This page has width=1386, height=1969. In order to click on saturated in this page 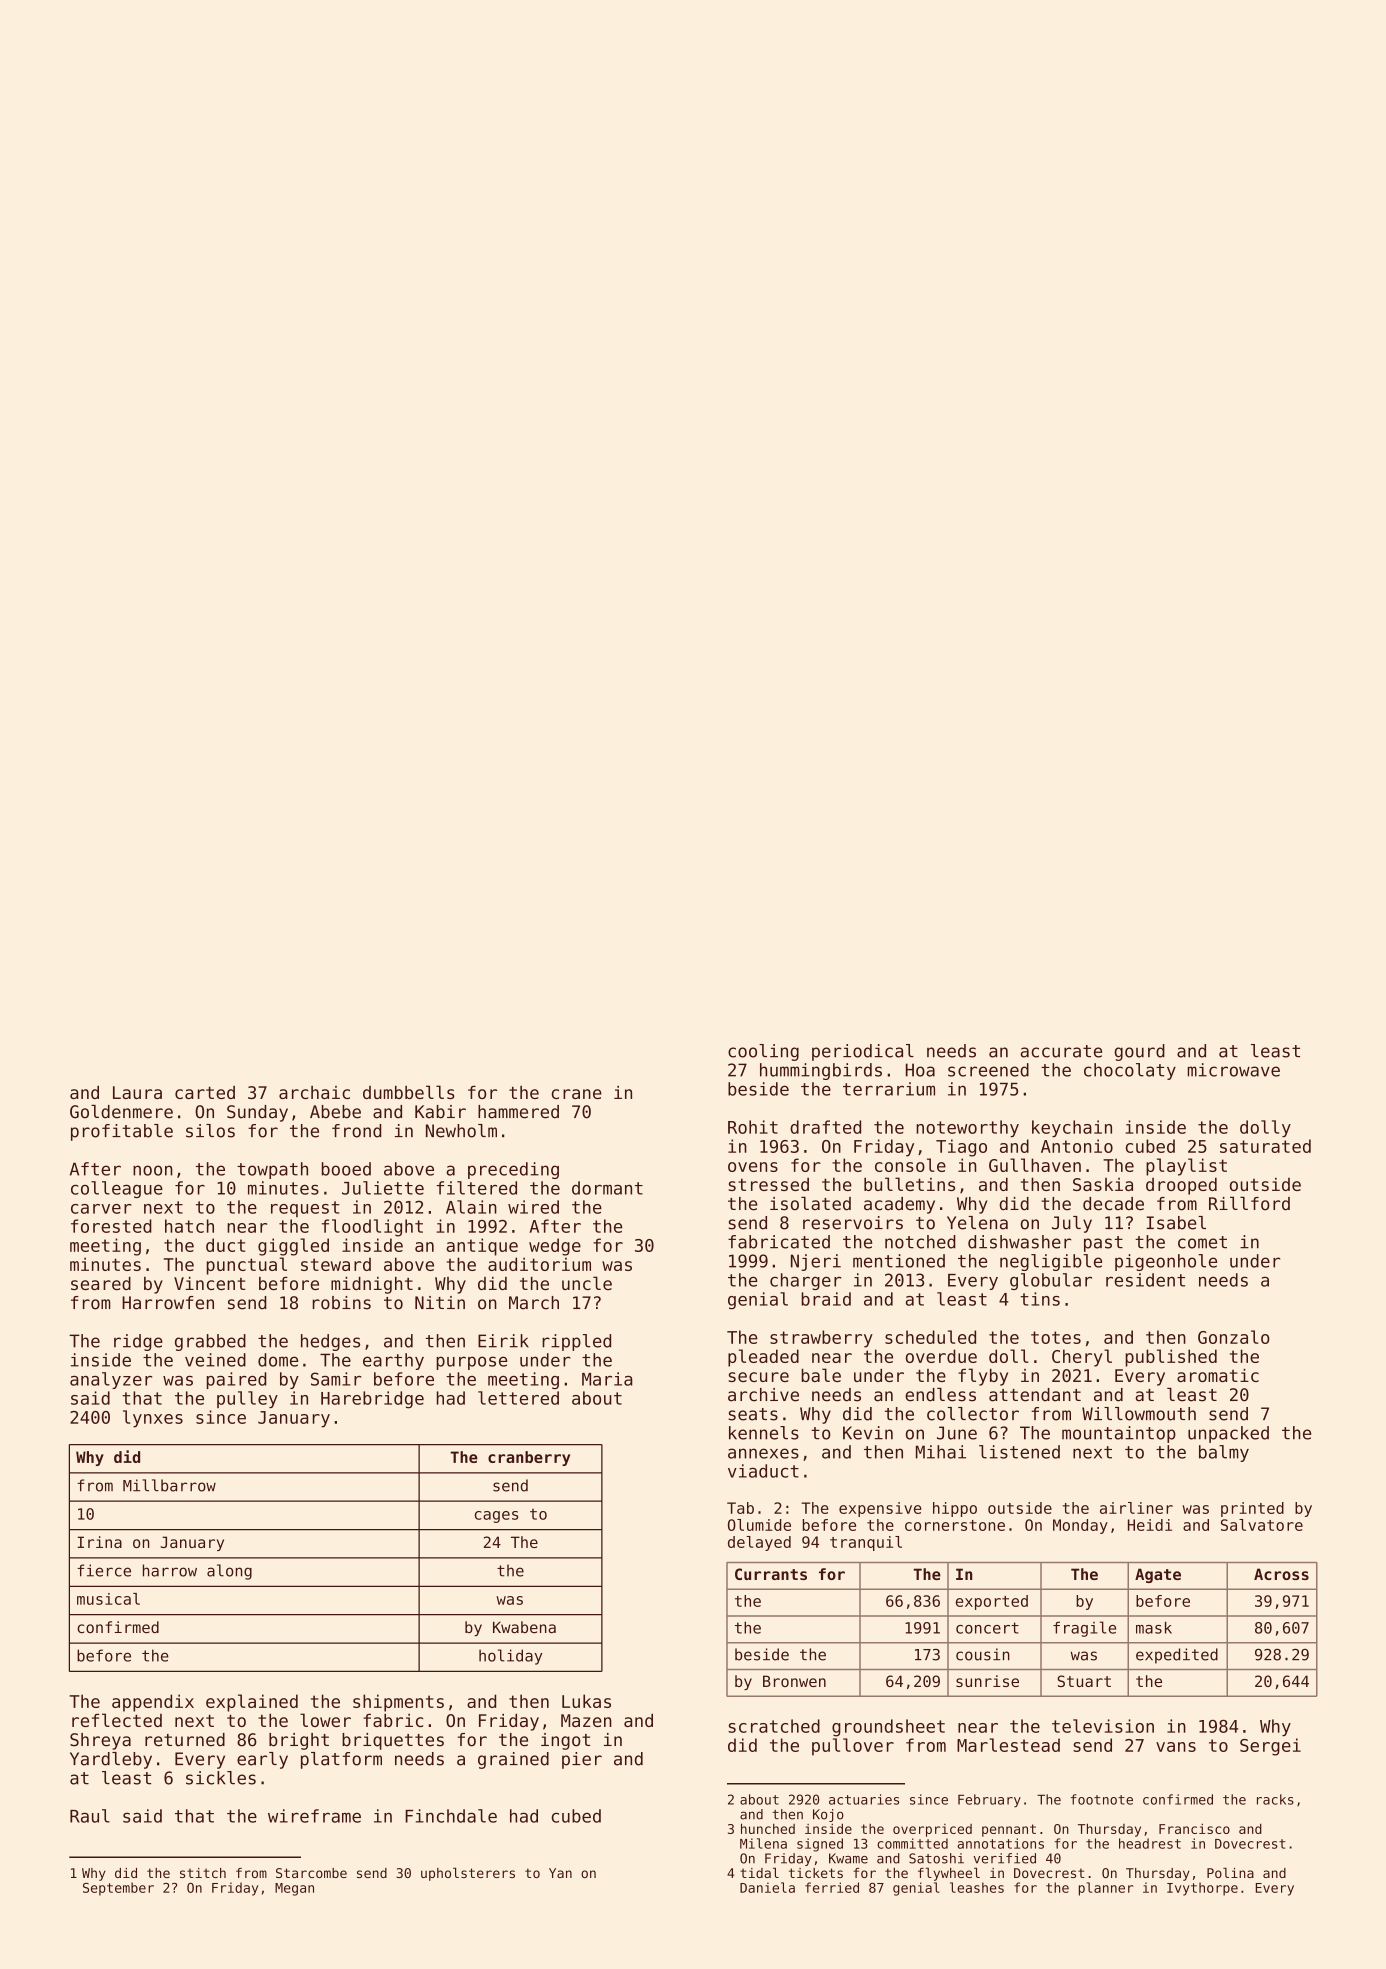, I will do `click(1265, 1146)`.
